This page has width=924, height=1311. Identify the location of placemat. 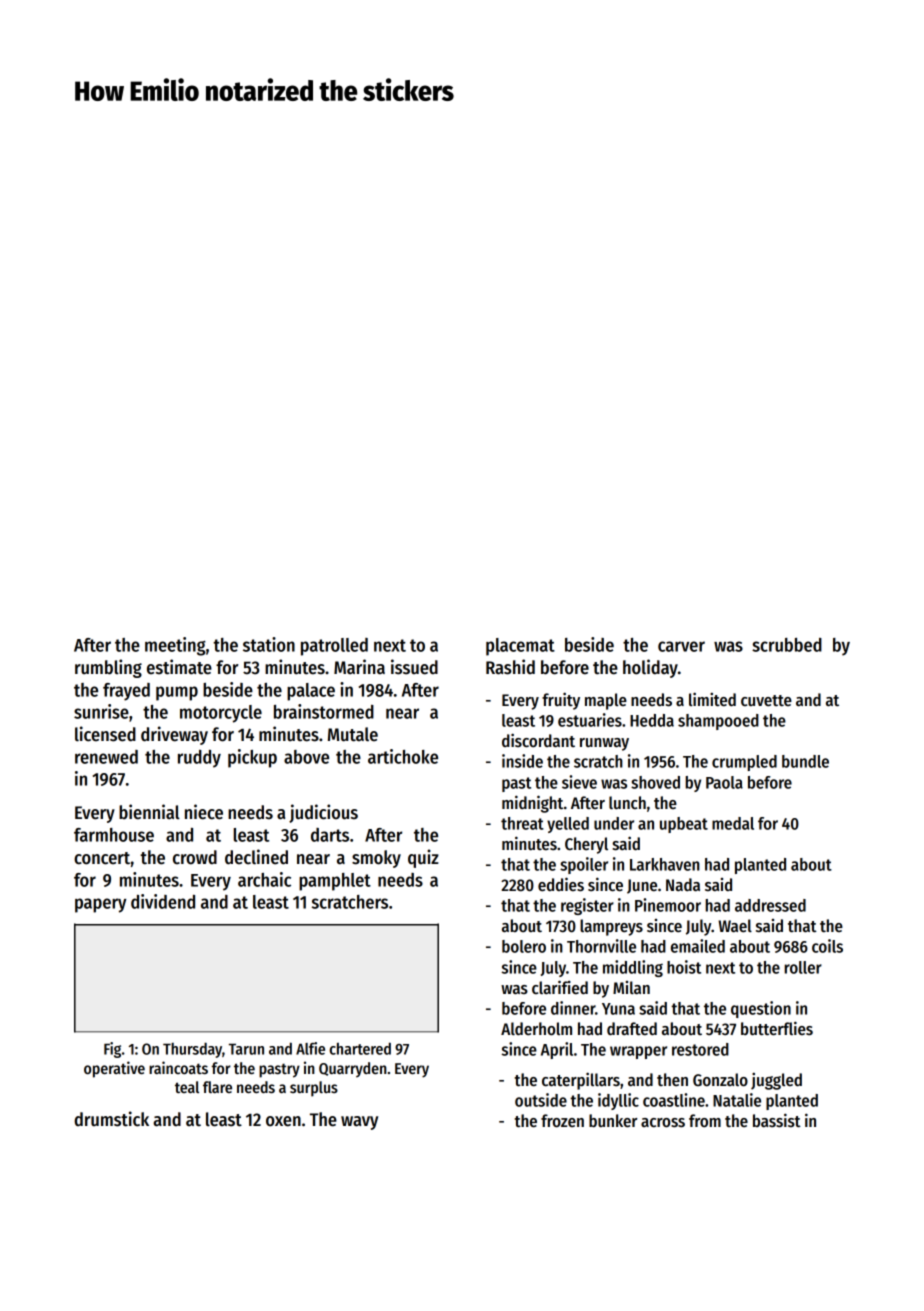
(520, 647).
